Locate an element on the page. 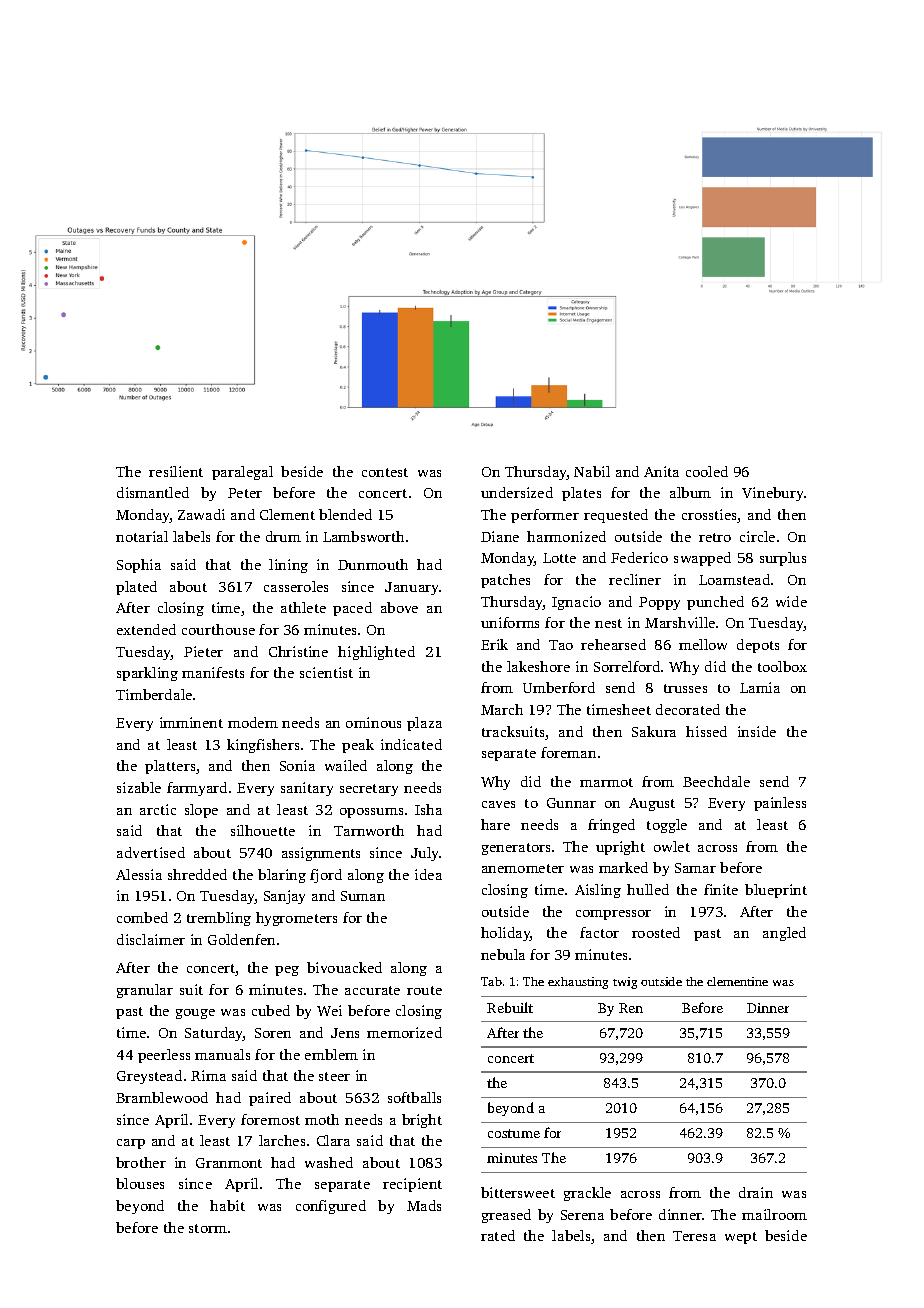 This image has height=1308, width=924. Erik is located at coordinates (494, 644).
